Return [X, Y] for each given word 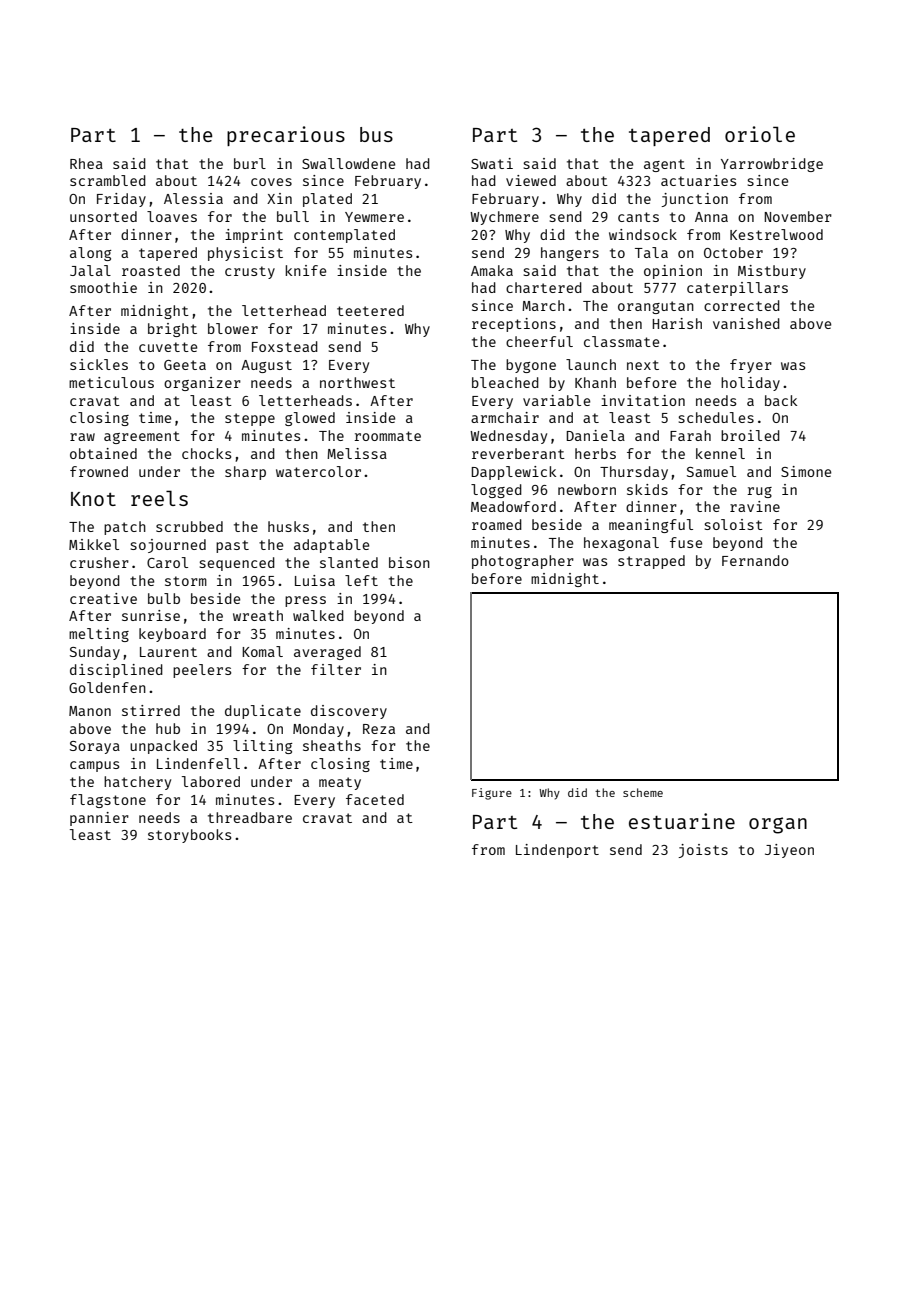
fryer [751, 366]
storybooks [189, 836]
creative [103, 598]
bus [376, 134]
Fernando [755, 560]
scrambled [108, 180]
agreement [142, 437]
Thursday [634, 473]
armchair [505, 417]
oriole [760, 134]
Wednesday [508, 437]
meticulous [111, 382]
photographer [523, 562]
